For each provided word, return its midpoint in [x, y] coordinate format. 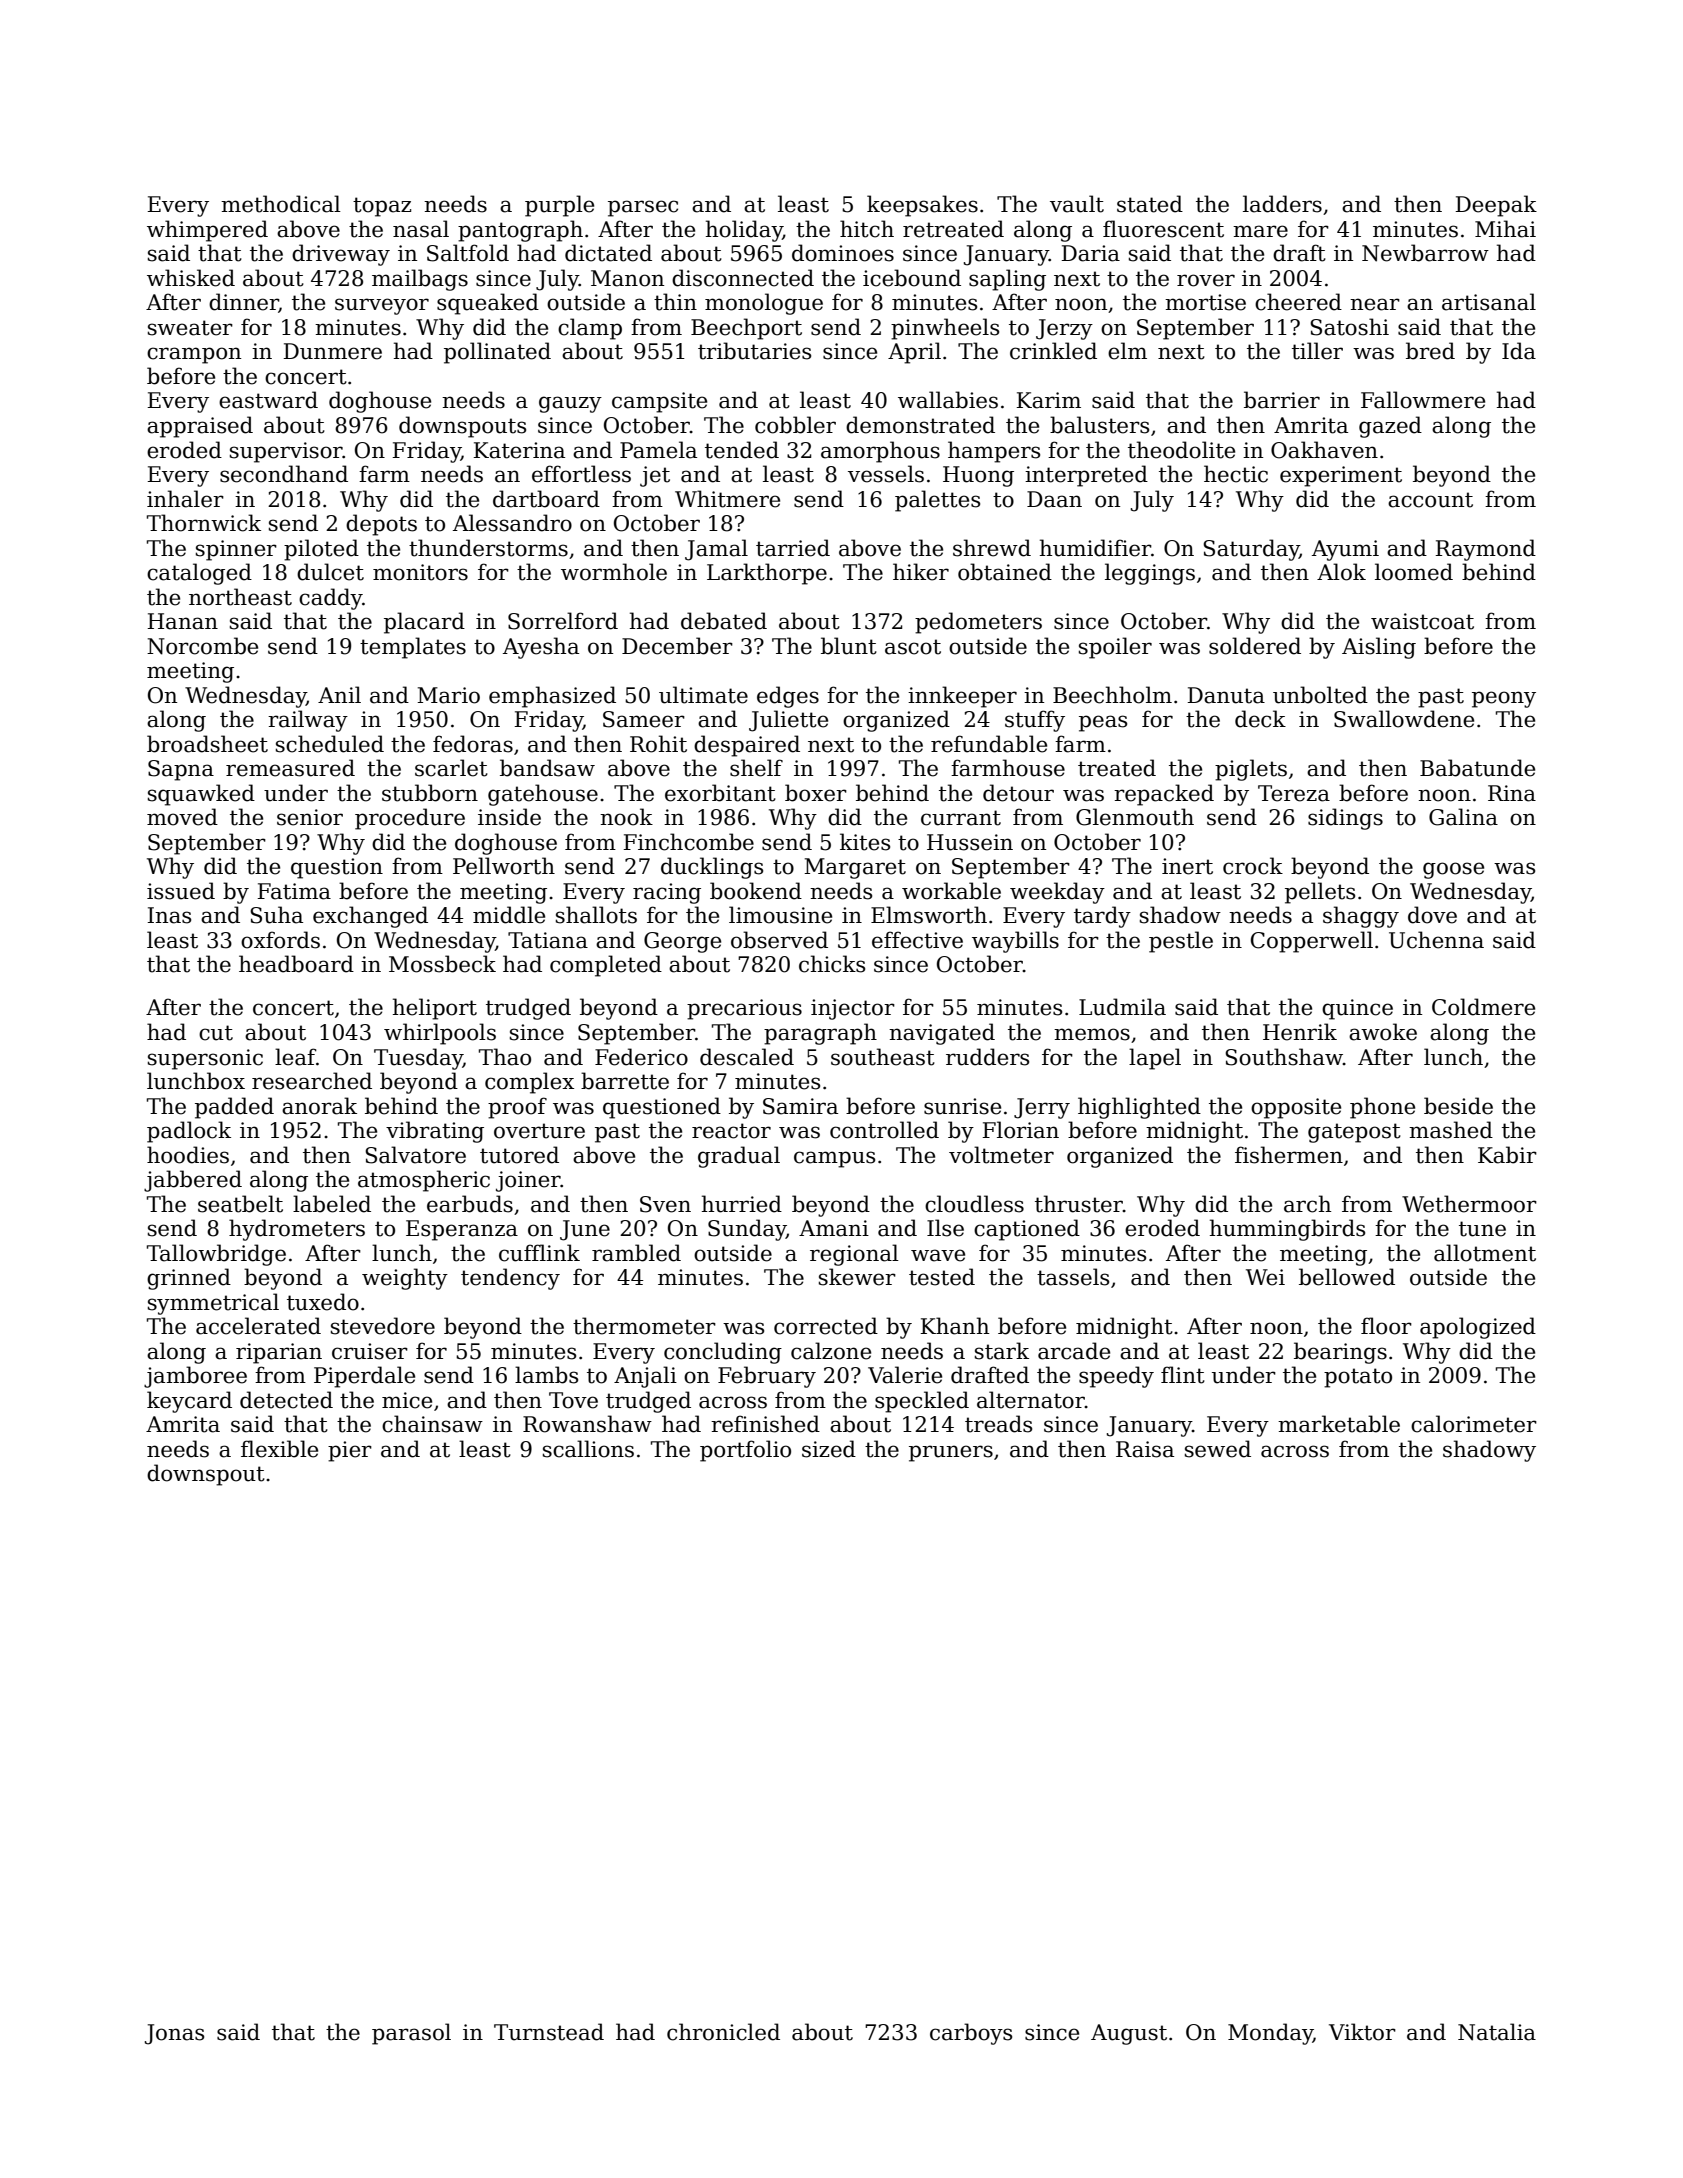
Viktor [1362, 2032]
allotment [1485, 1253]
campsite [659, 402]
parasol [411, 2034]
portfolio [745, 1451]
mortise [1205, 302]
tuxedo [323, 1302]
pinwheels [945, 329]
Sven [665, 1204]
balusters [1099, 425]
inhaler [185, 499]
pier [350, 1451]
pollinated [497, 353]
